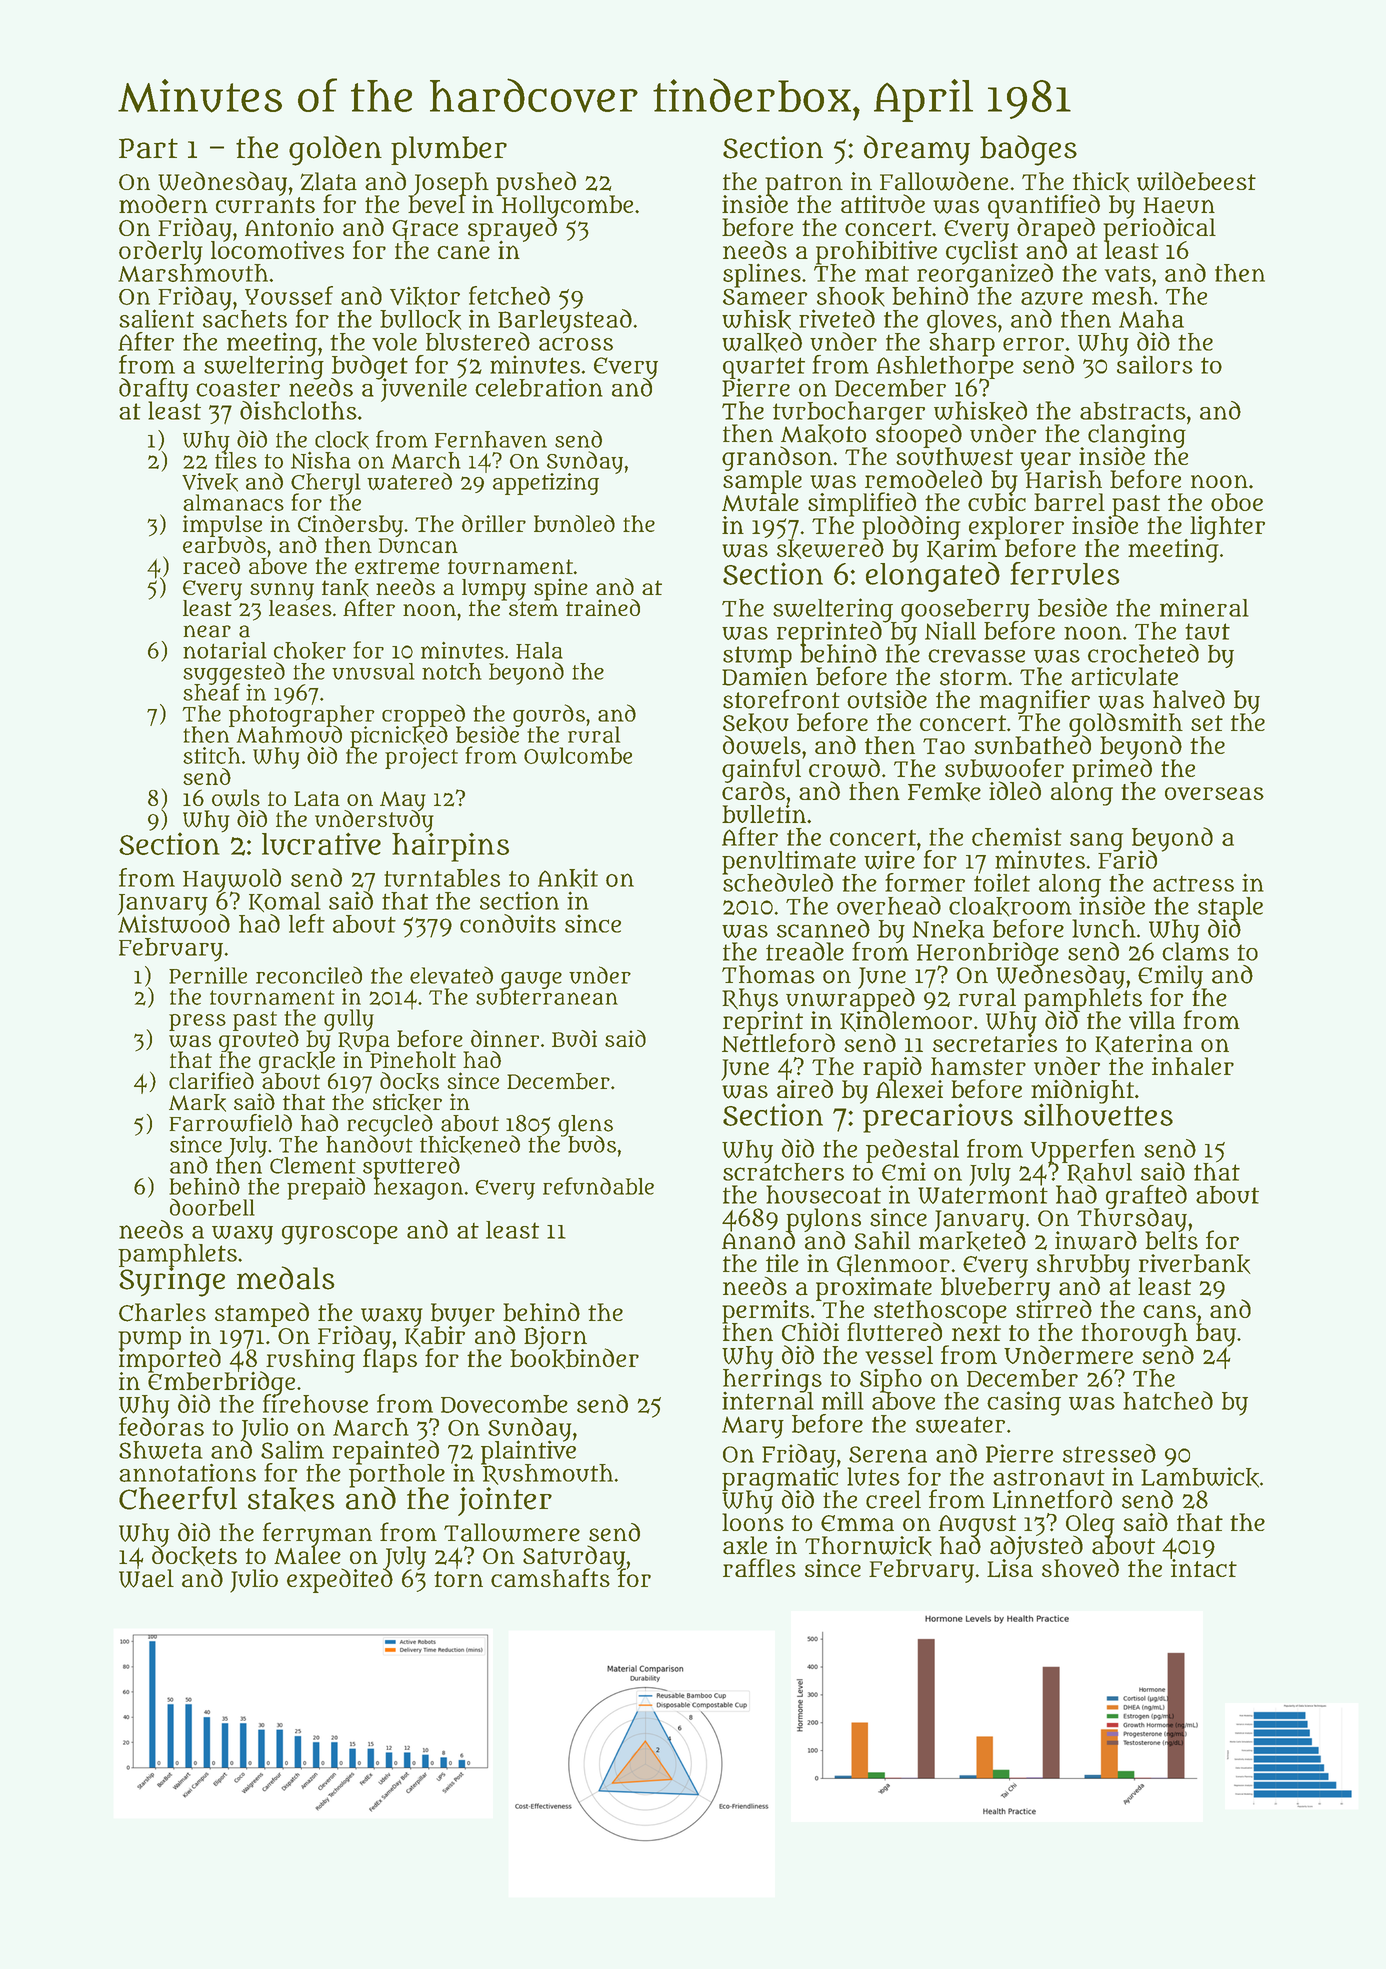  I want to click on belts, so click(1171, 1241).
